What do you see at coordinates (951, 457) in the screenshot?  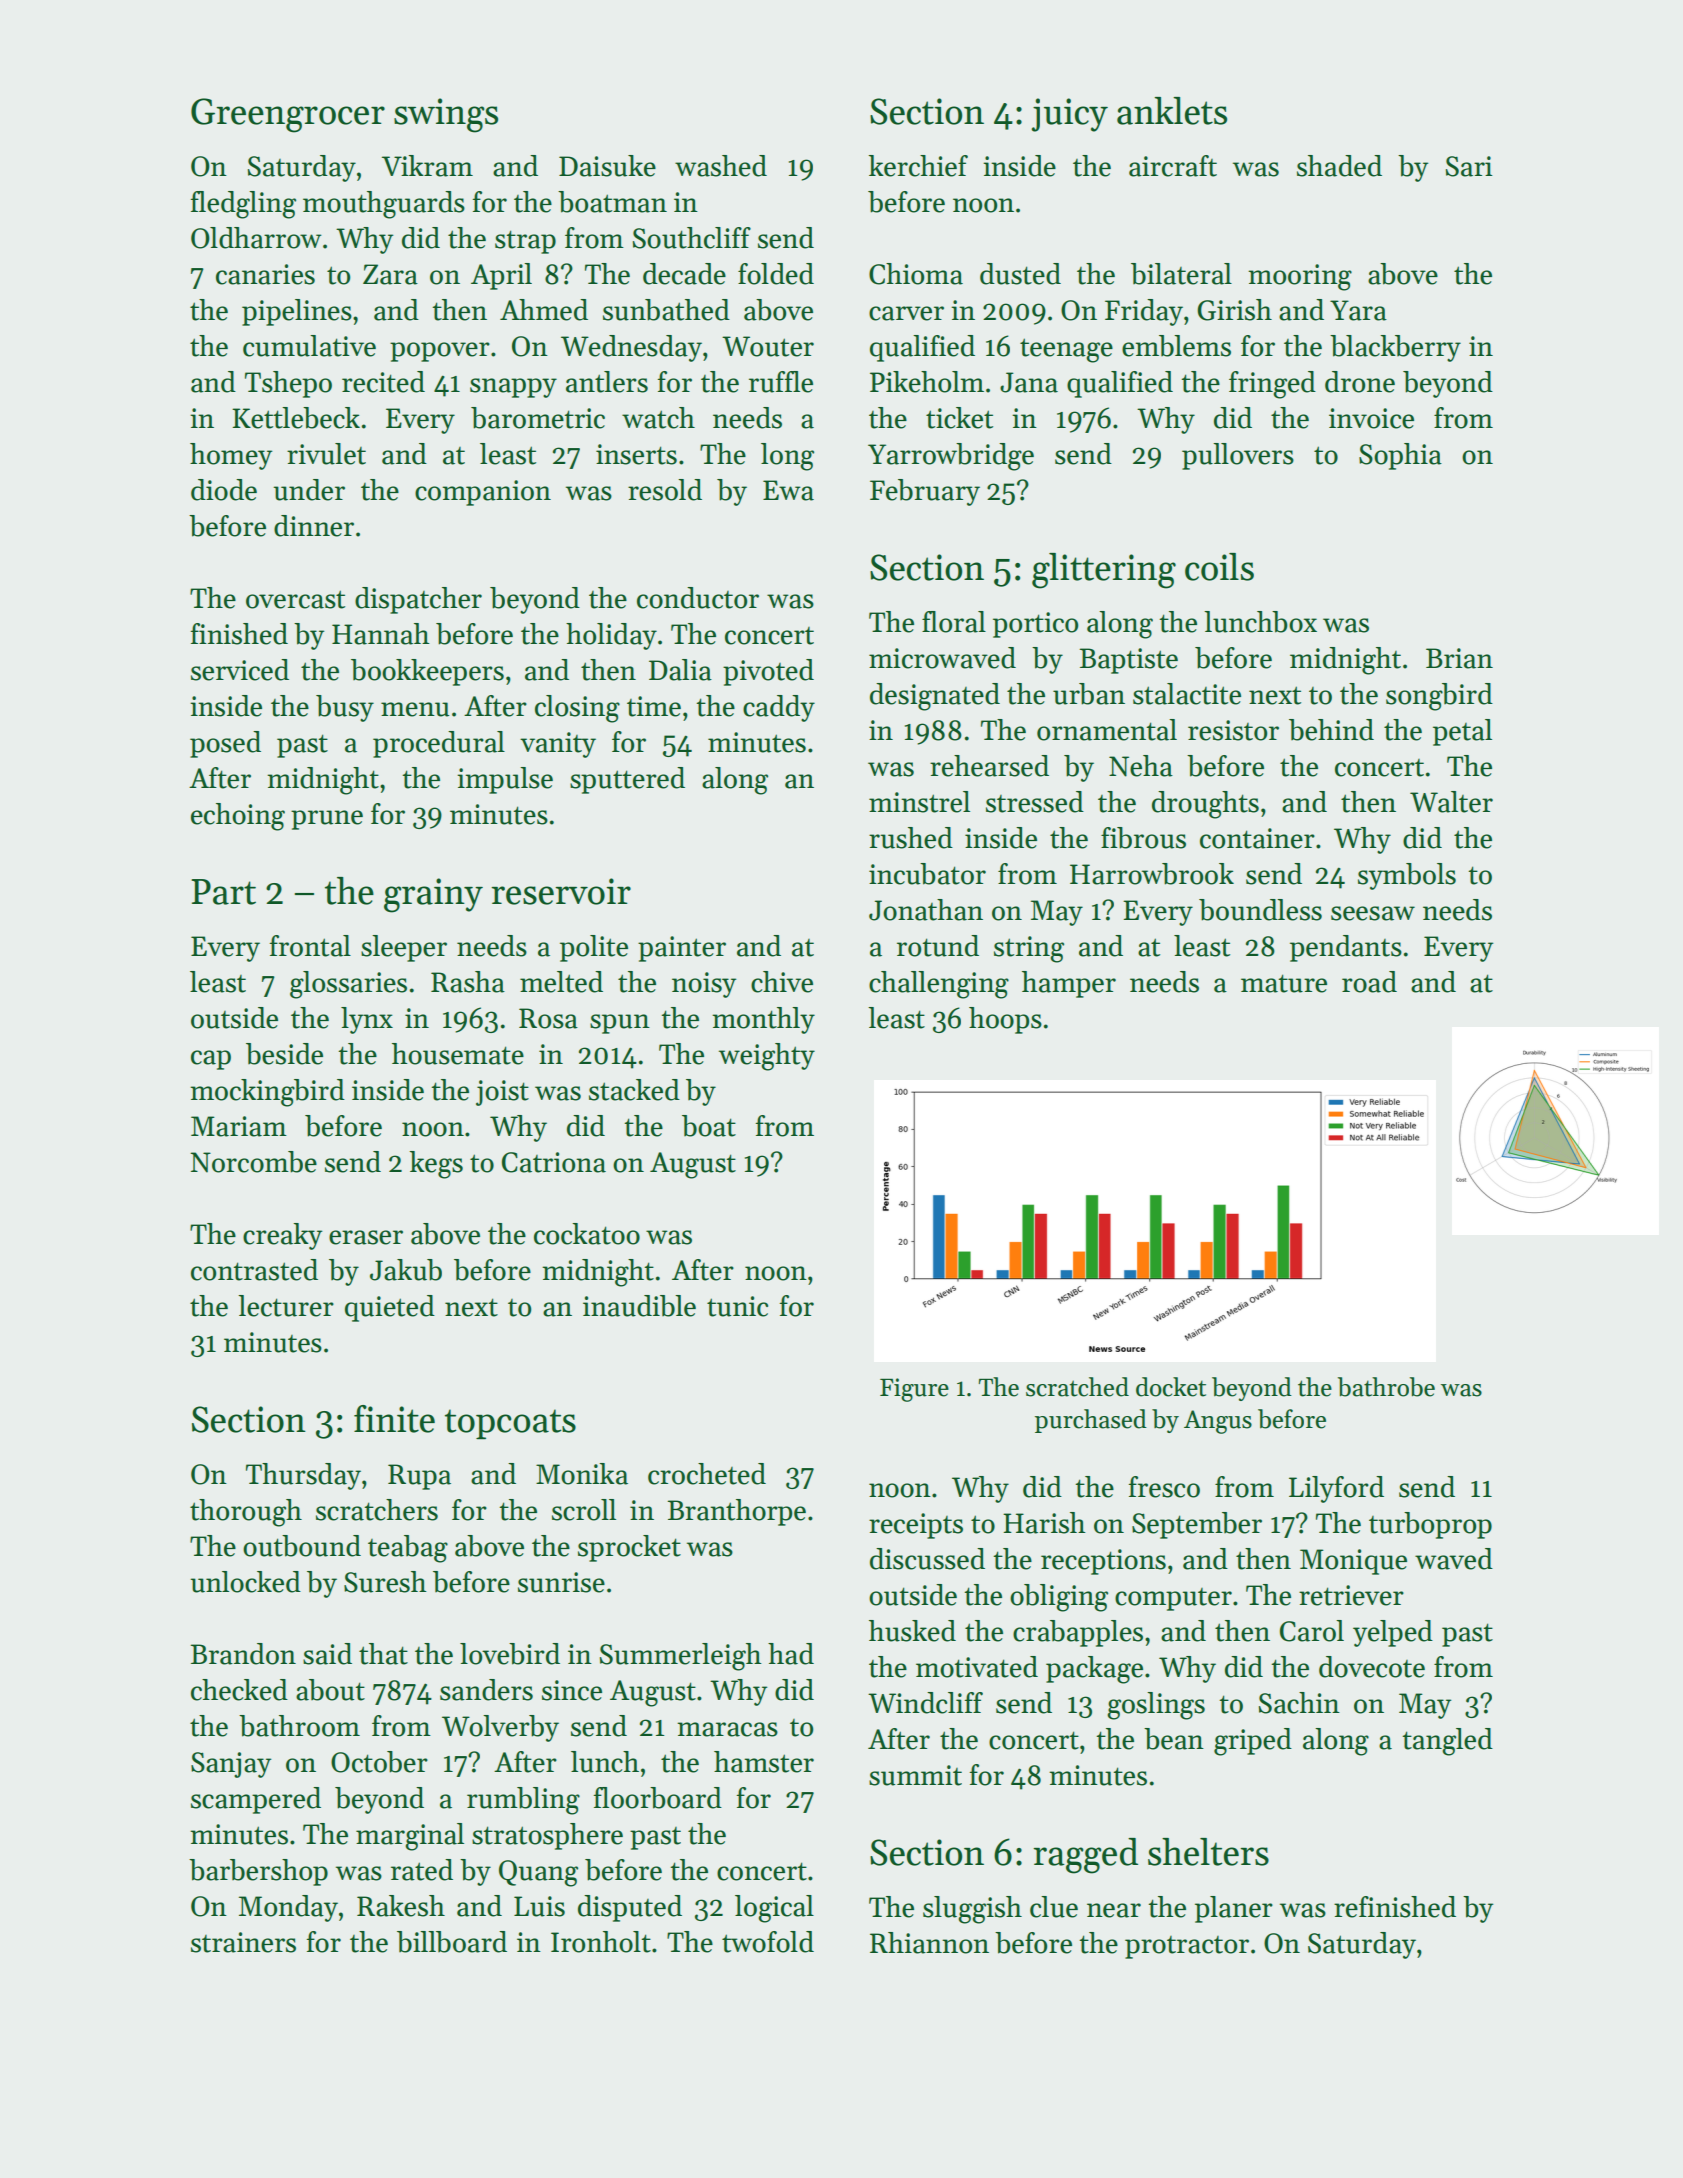 I see `Yarrowbridge` at bounding box center [951, 457].
